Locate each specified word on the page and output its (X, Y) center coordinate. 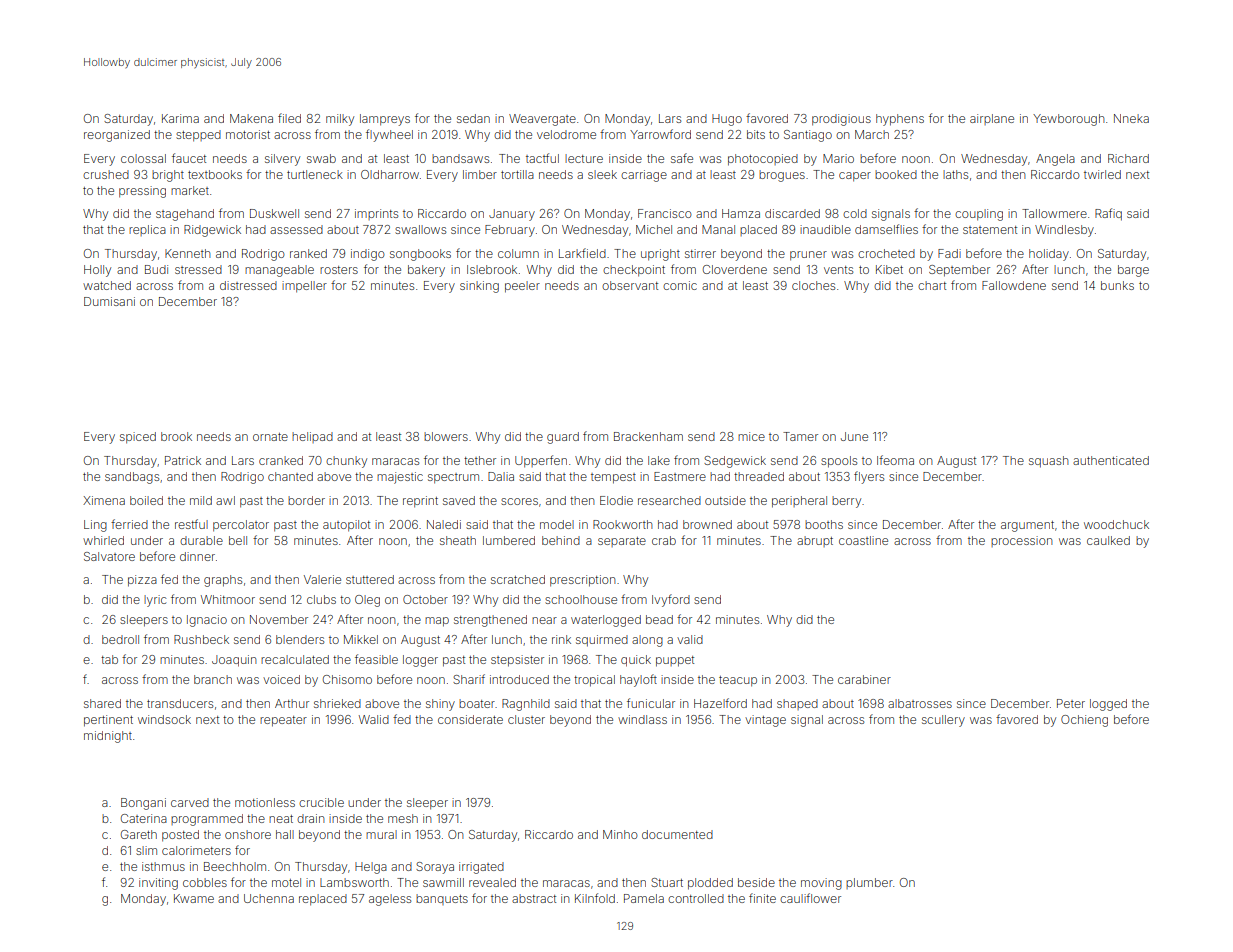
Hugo (727, 120)
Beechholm (235, 866)
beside (756, 882)
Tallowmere (1054, 213)
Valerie (322, 579)
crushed (106, 174)
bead (659, 619)
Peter (1071, 703)
